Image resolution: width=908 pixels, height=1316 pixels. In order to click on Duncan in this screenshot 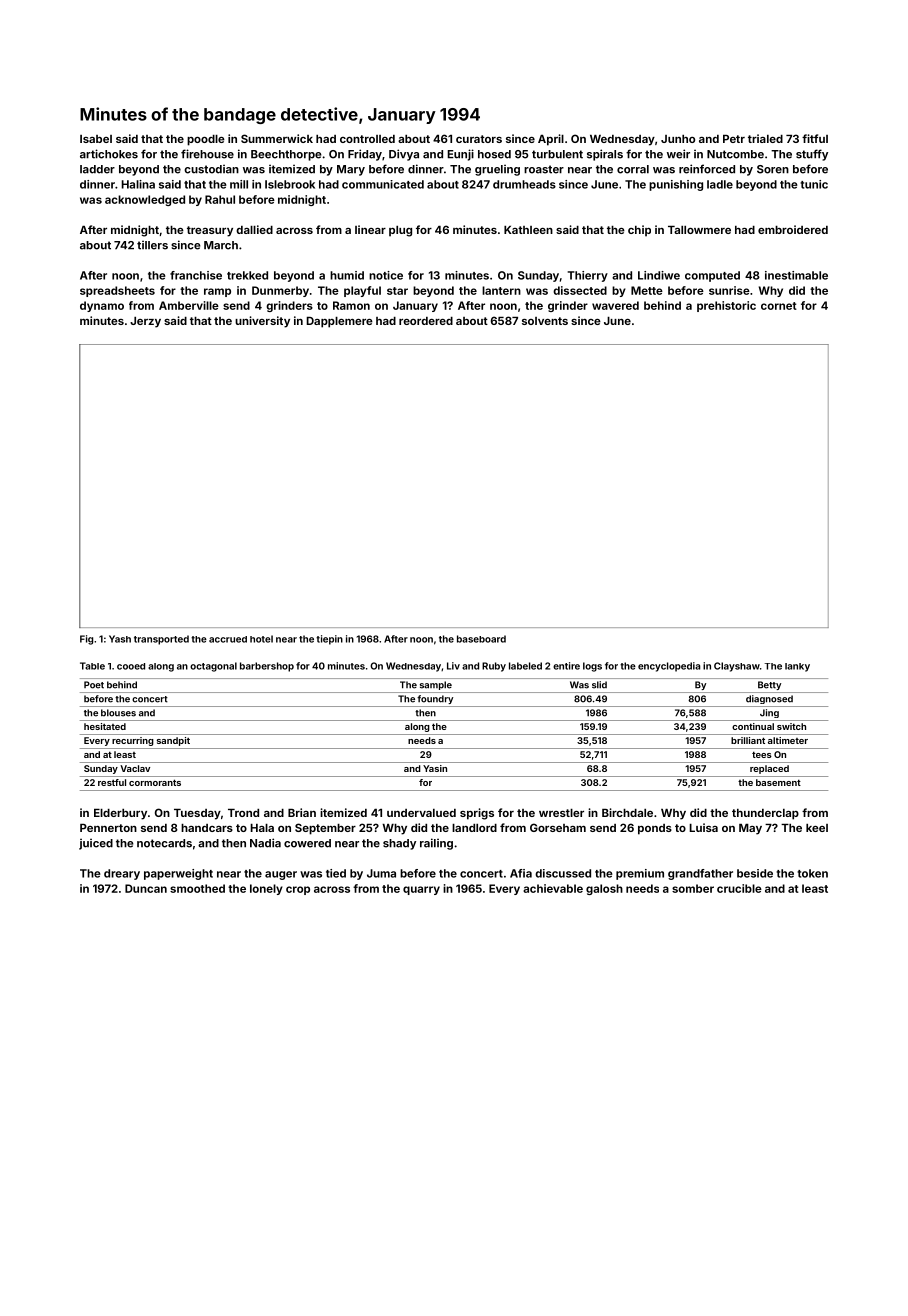, I will do `click(146, 888)`.
